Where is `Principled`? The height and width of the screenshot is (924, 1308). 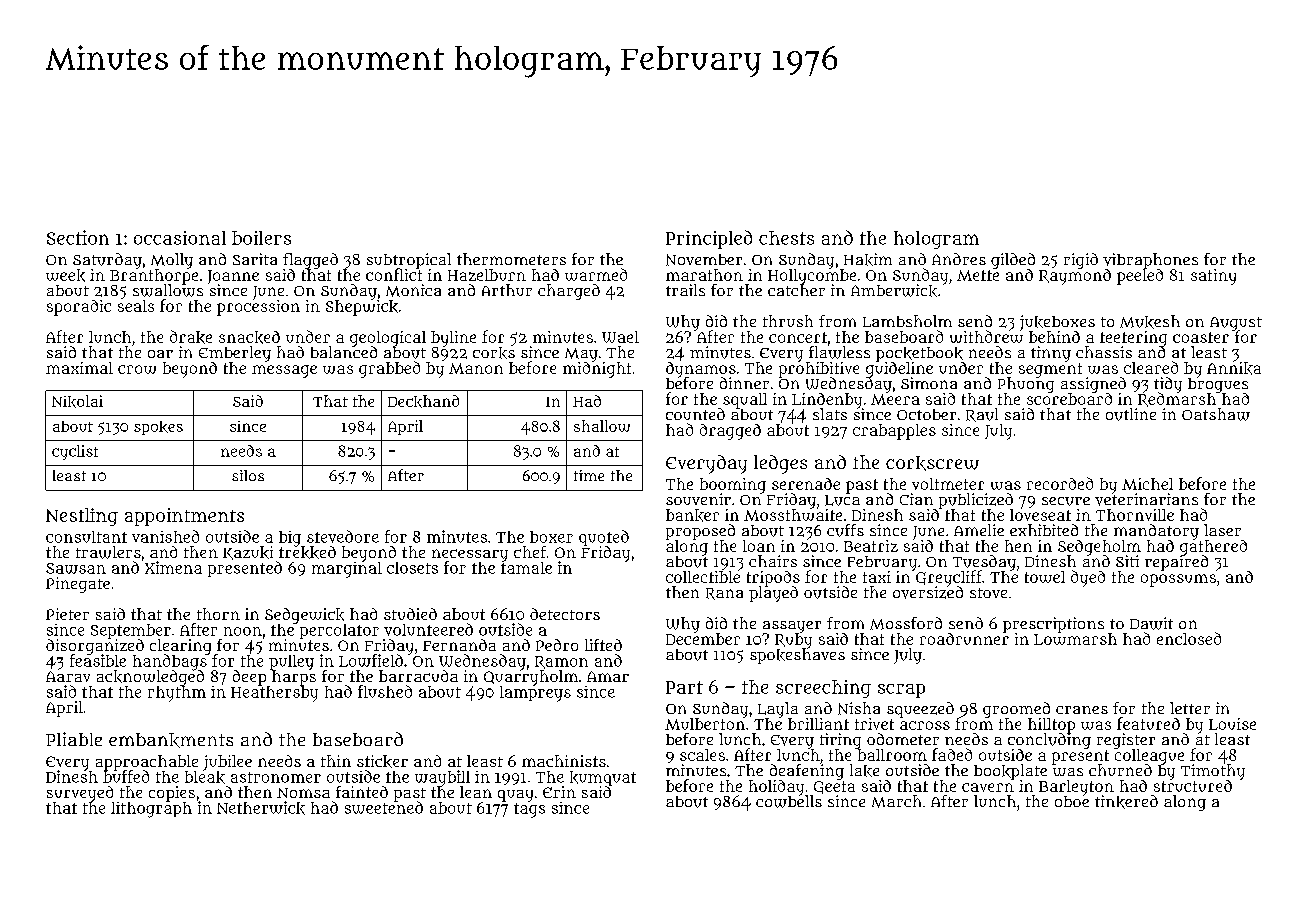
Principled is located at coordinates (709, 239).
